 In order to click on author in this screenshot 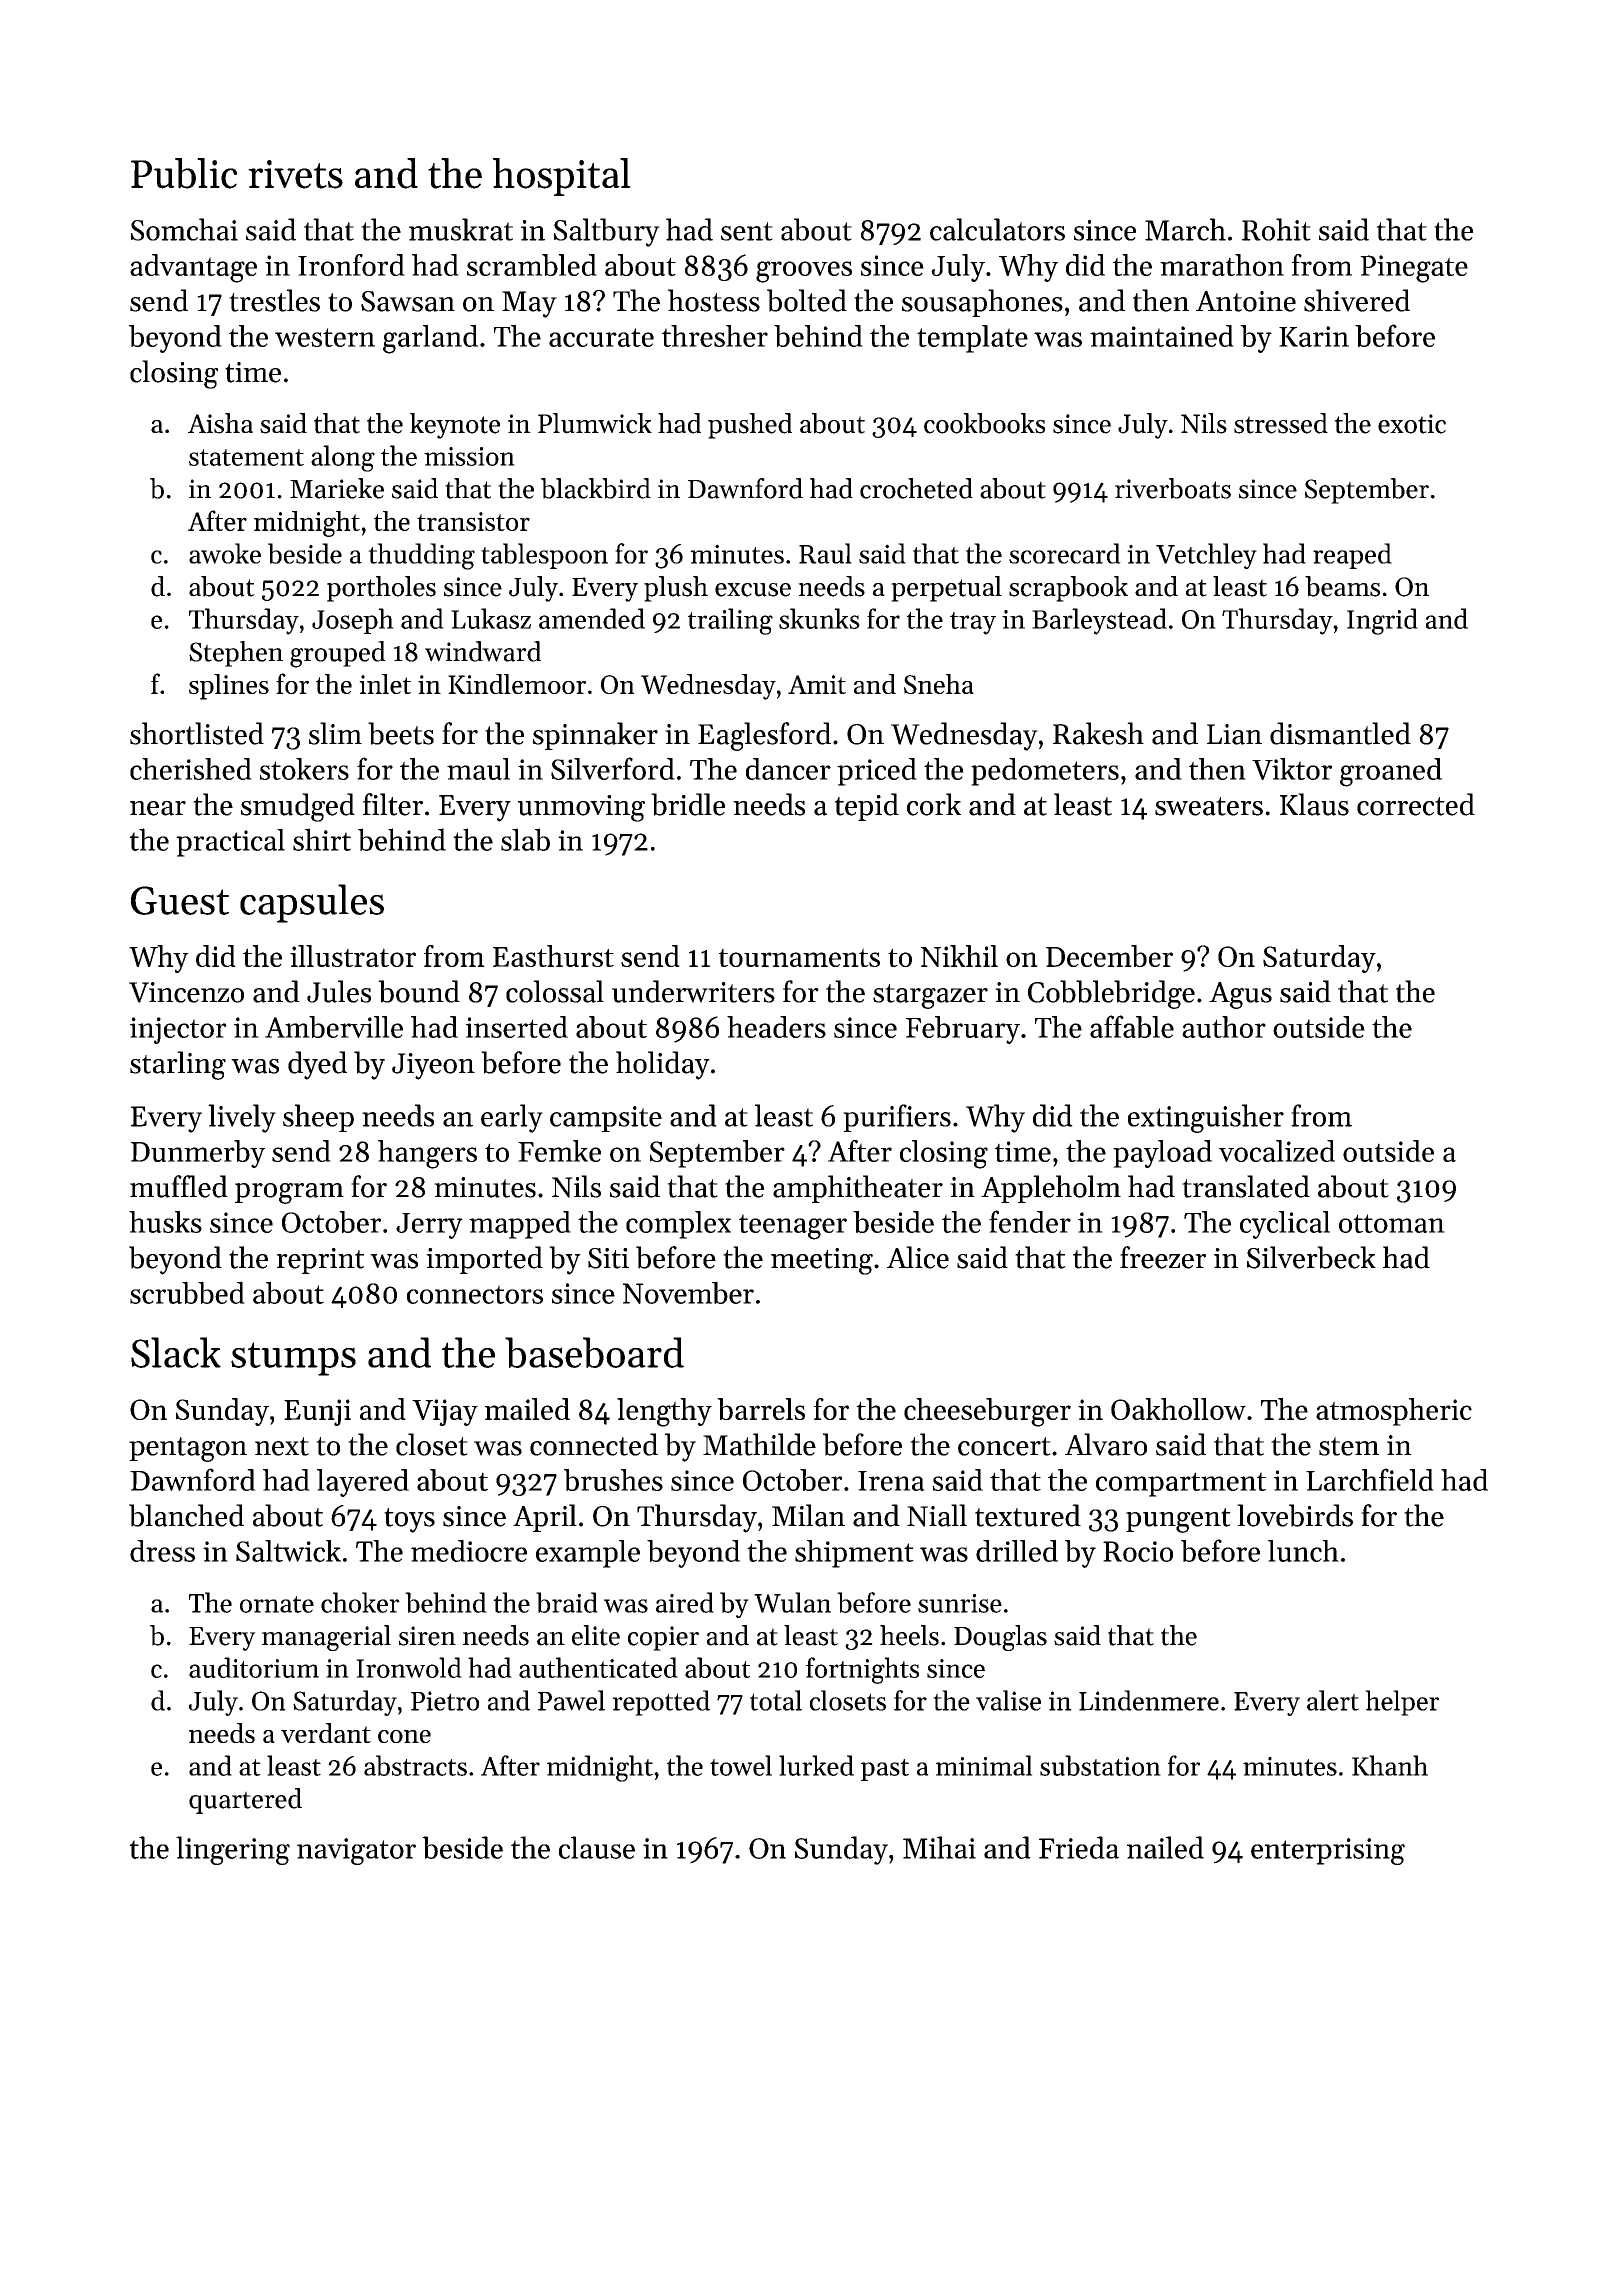, I will do `click(1224, 1027)`.
